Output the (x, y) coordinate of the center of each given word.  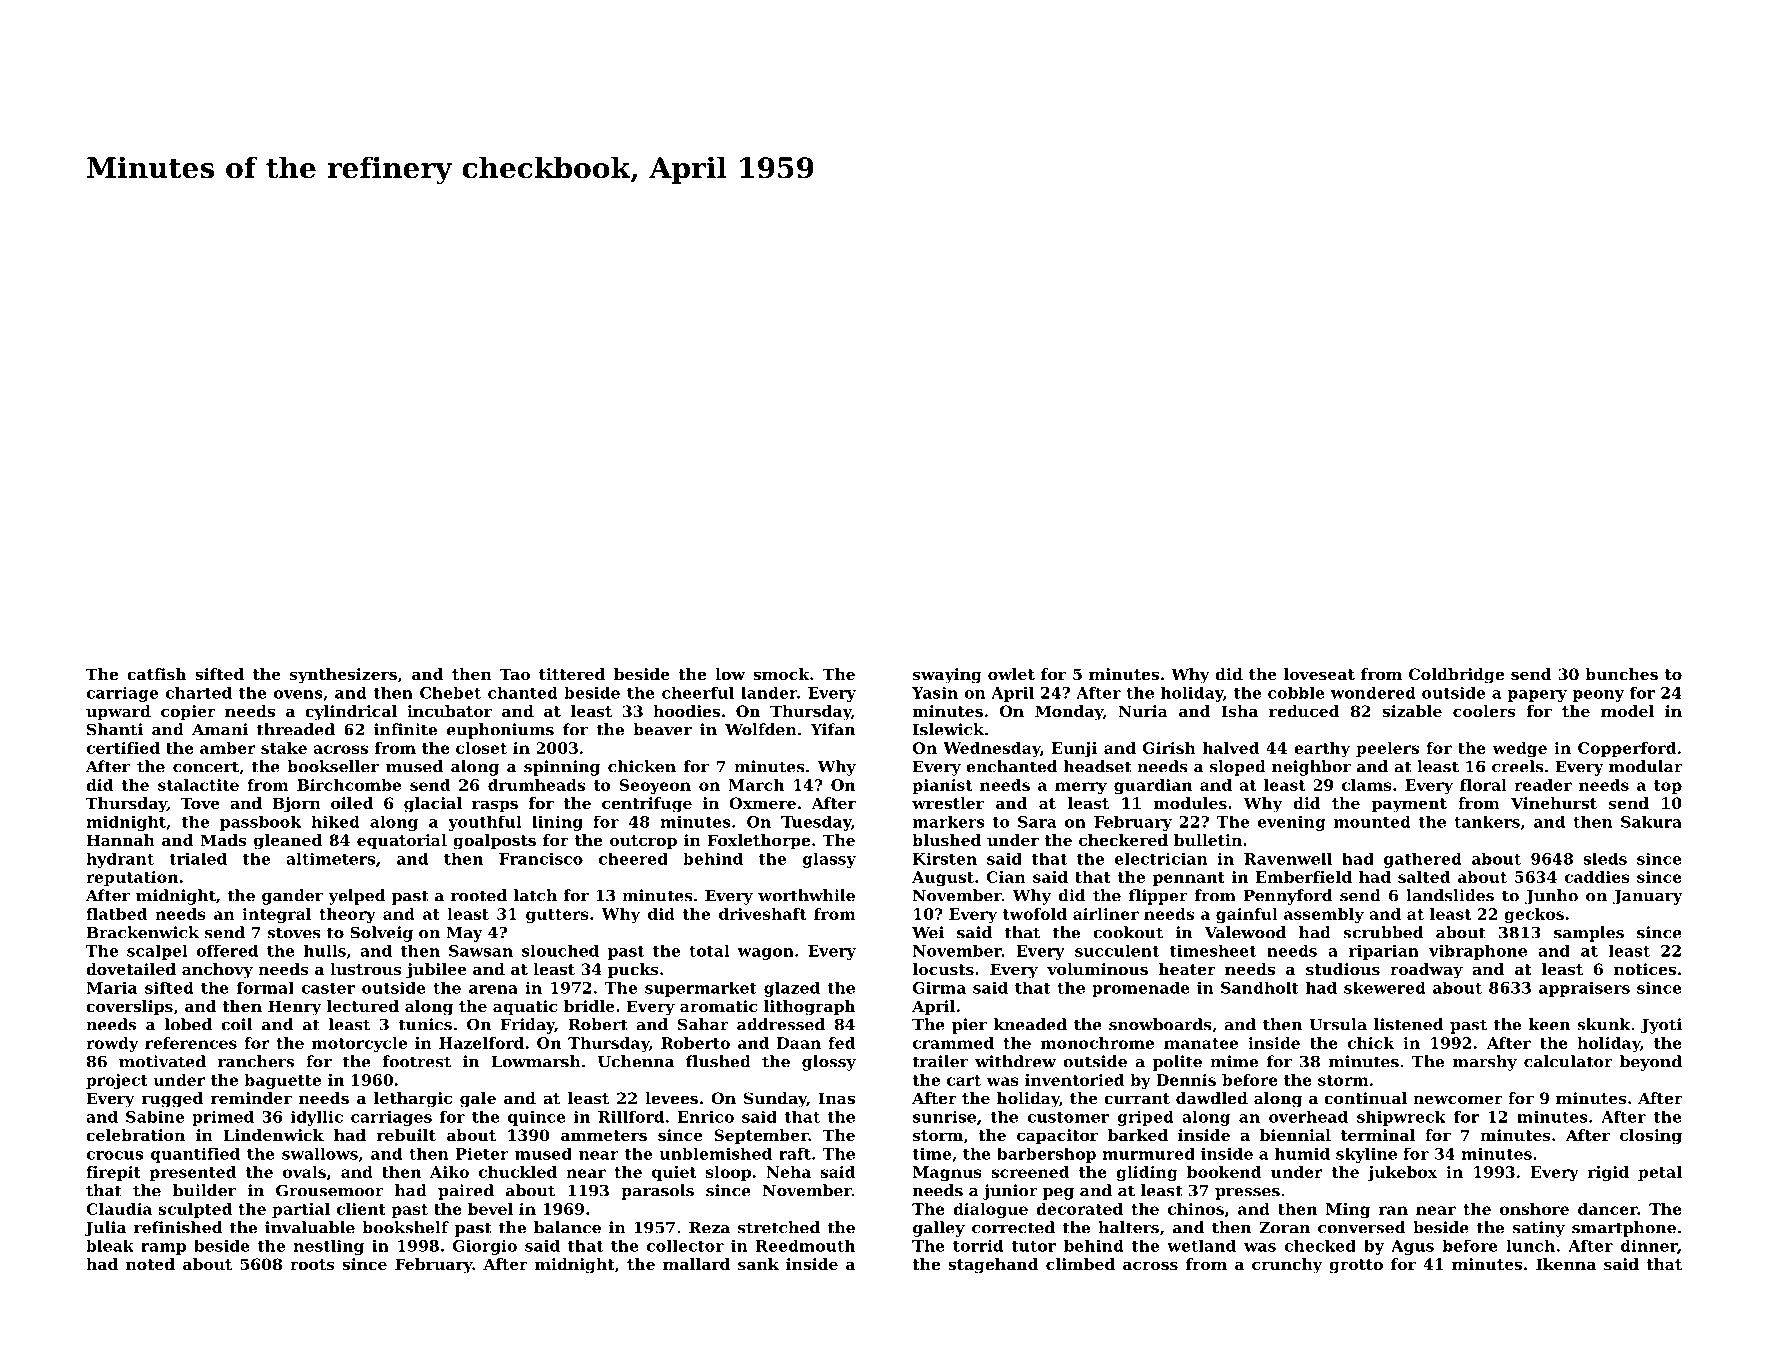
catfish (156, 674)
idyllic (317, 1118)
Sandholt (1260, 987)
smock (781, 674)
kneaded (1030, 1024)
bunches (1621, 674)
